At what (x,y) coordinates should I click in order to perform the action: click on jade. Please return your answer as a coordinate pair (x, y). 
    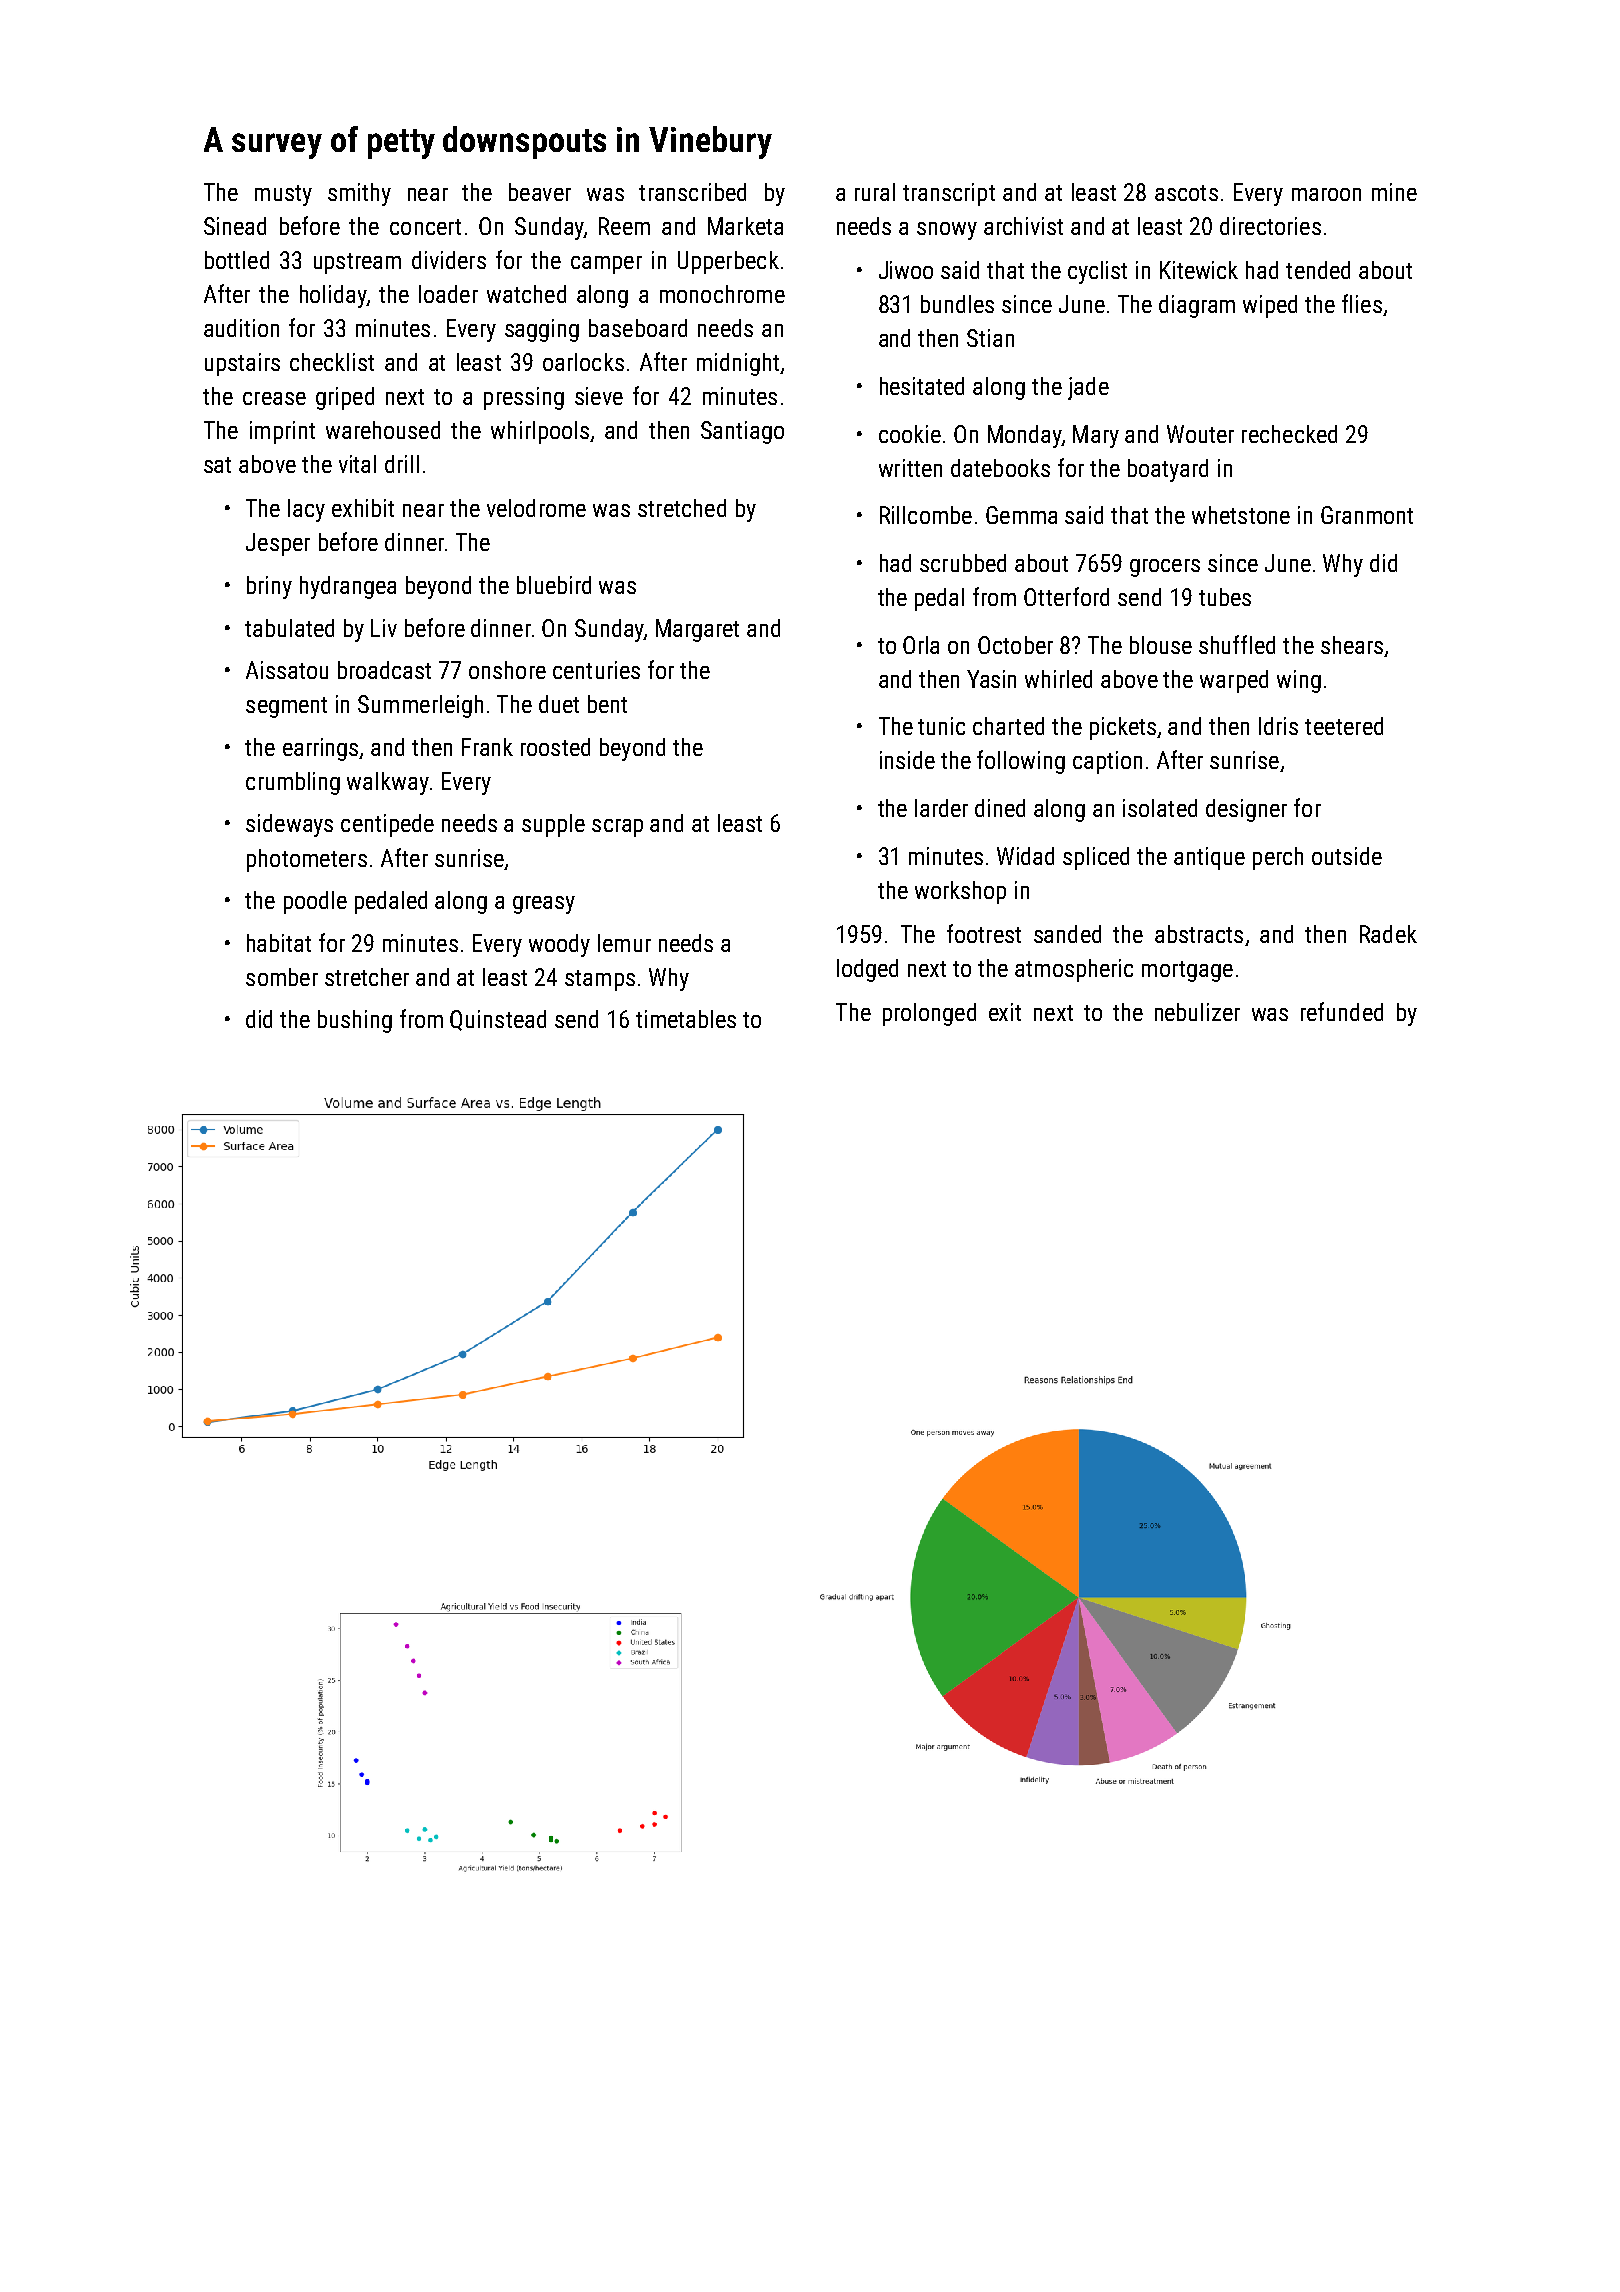
    Looking at the image, I should click on (1088, 388).
